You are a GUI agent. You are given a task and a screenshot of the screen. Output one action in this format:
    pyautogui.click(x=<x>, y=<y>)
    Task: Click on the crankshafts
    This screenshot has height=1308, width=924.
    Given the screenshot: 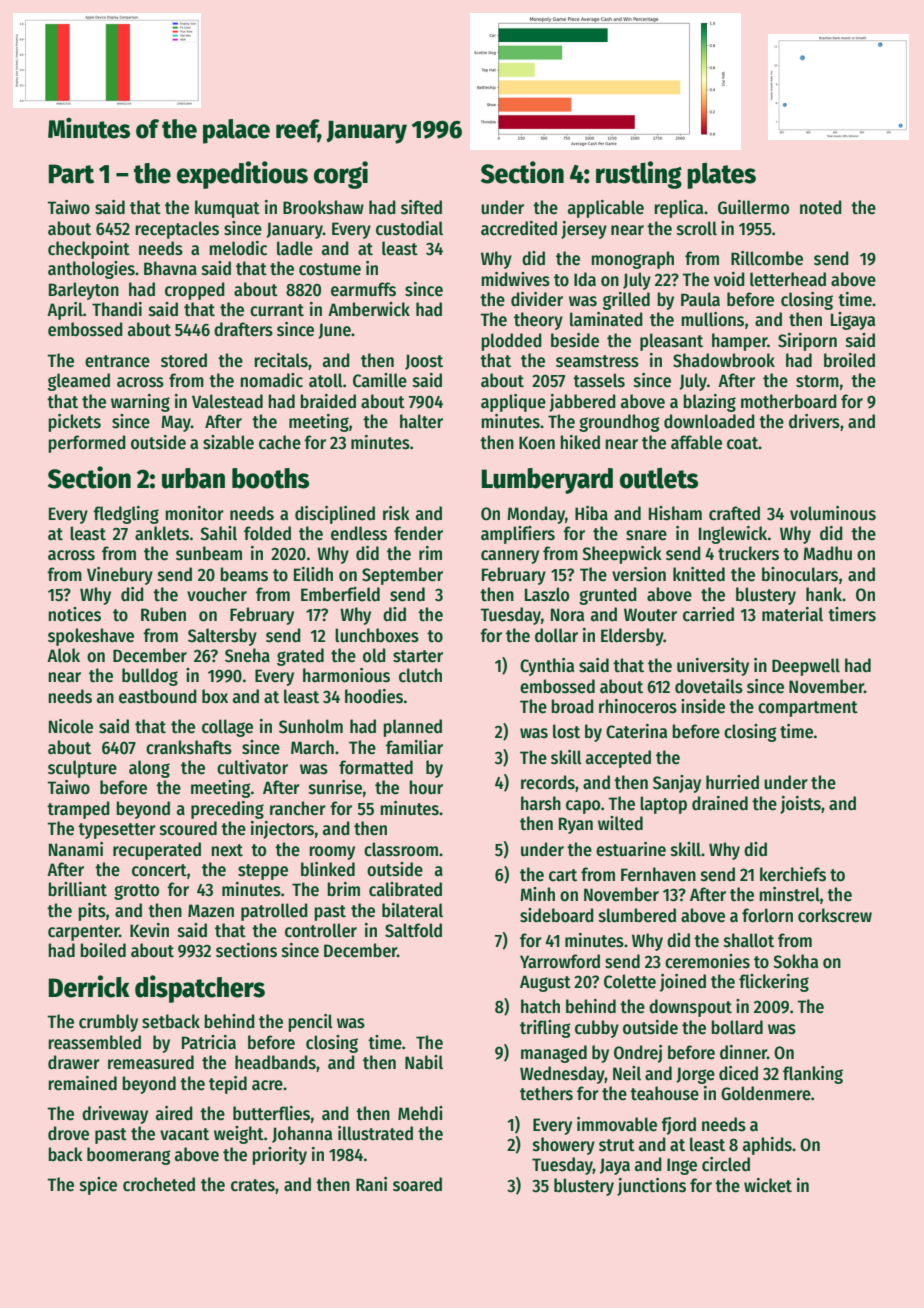 What is the action you would take?
    pyautogui.click(x=189, y=747)
